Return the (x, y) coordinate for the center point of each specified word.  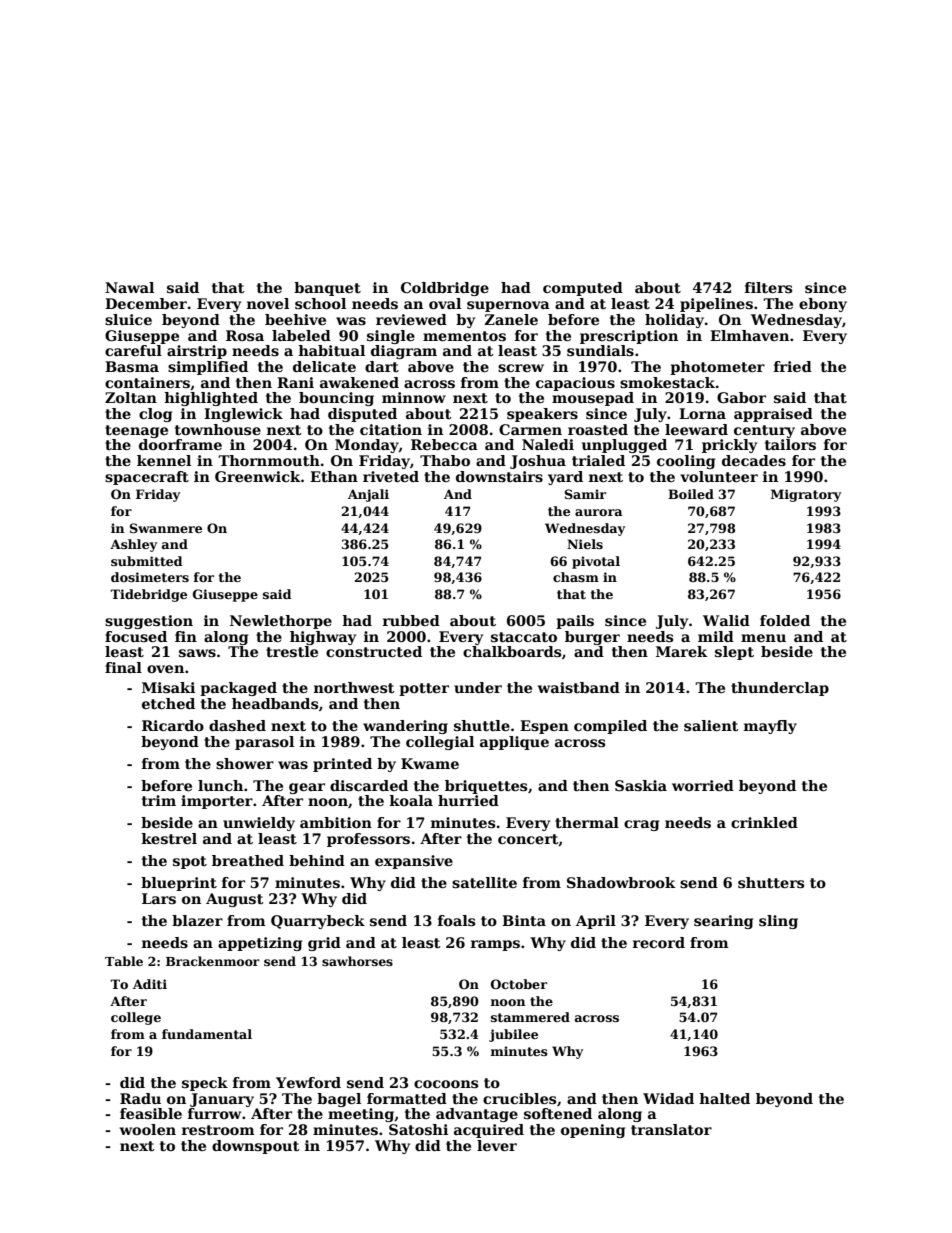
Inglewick (243, 415)
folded (785, 620)
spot (190, 862)
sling (778, 922)
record (659, 942)
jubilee (513, 1035)
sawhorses (357, 961)
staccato (524, 637)
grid (324, 944)
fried (793, 366)
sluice (128, 319)
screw (521, 368)
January (222, 1100)
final (123, 667)
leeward (696, 429)
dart (382, 366)
